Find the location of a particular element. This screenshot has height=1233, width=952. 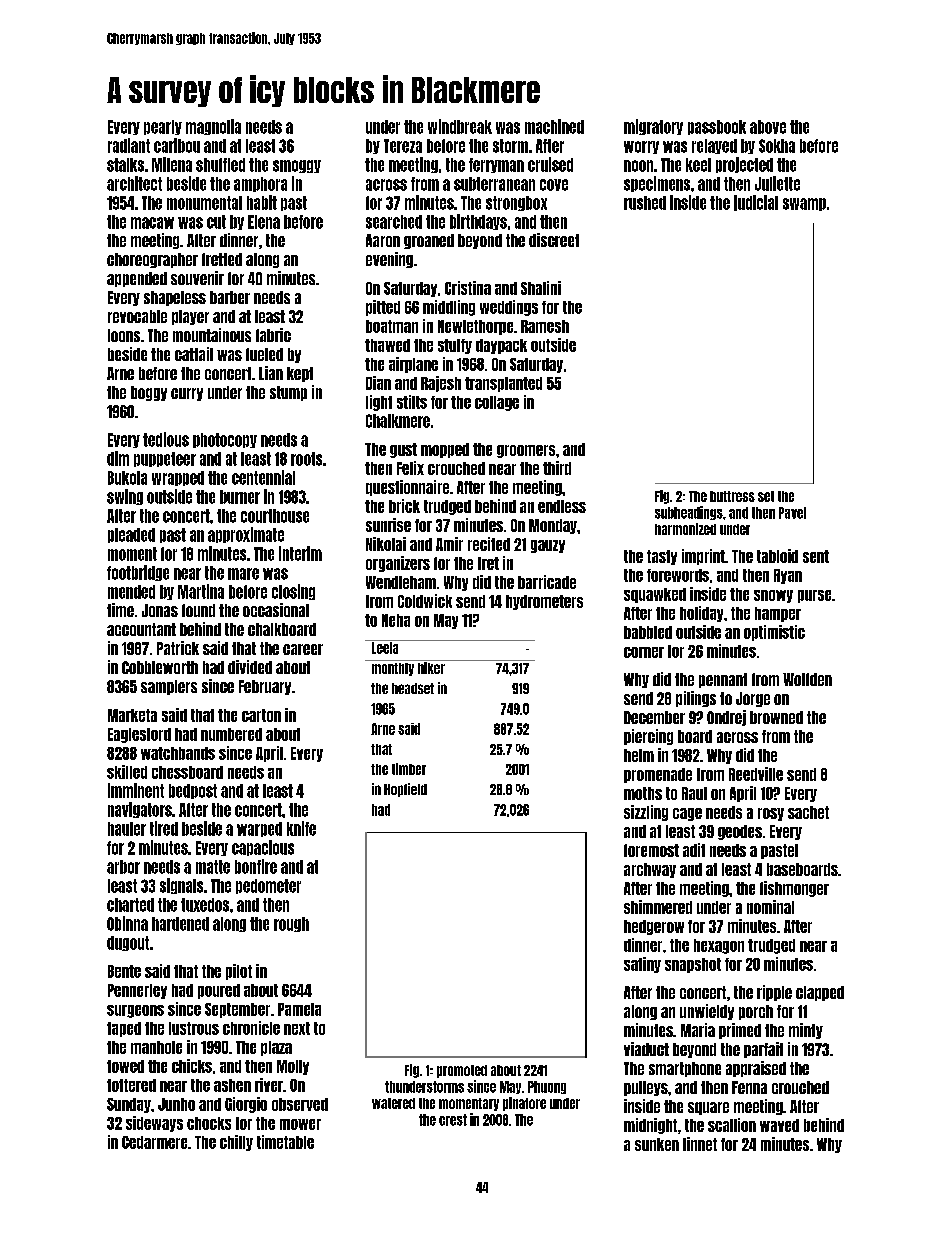

charted is located at coordinates (130, 905).
